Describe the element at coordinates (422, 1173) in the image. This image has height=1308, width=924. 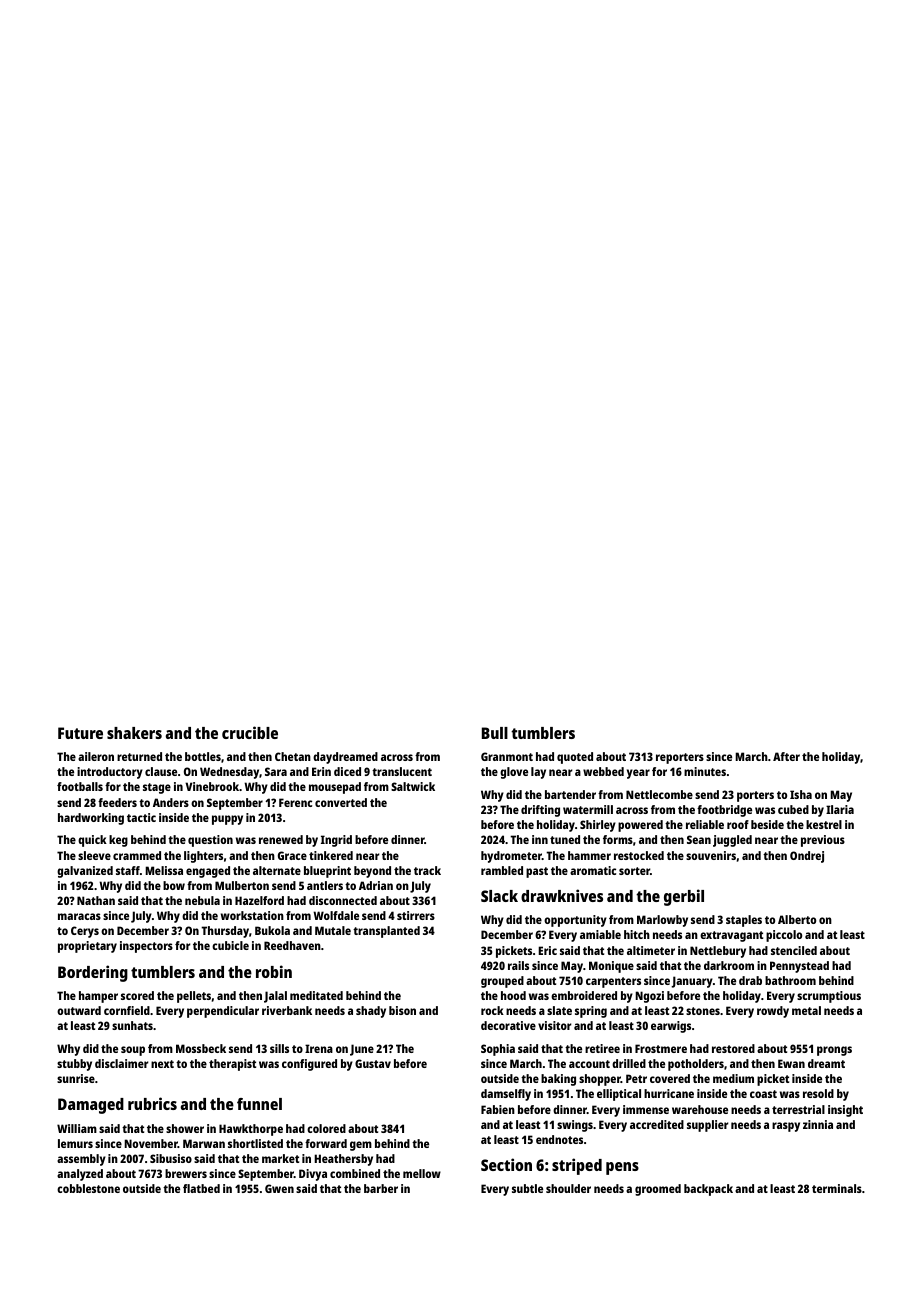
I see `mellow` at that location.
